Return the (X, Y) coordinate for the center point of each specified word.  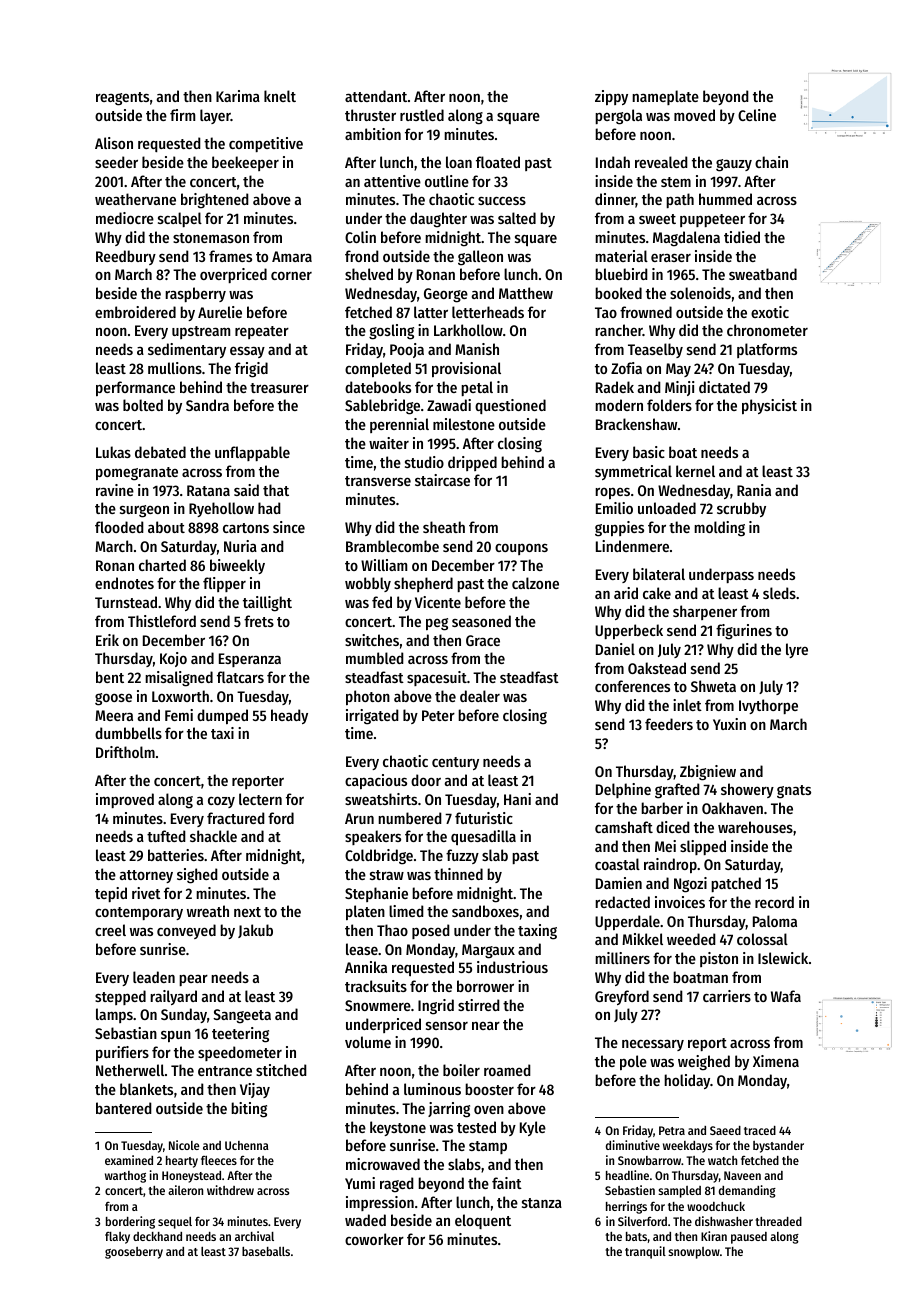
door (426, 780)
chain (771, 162)
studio (424, 462)
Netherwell (130, 1070)
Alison (114, 143)
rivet (146, 893)
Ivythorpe (768, 706)
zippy (611, 97)
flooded (119, 527)
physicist (769, 406)
